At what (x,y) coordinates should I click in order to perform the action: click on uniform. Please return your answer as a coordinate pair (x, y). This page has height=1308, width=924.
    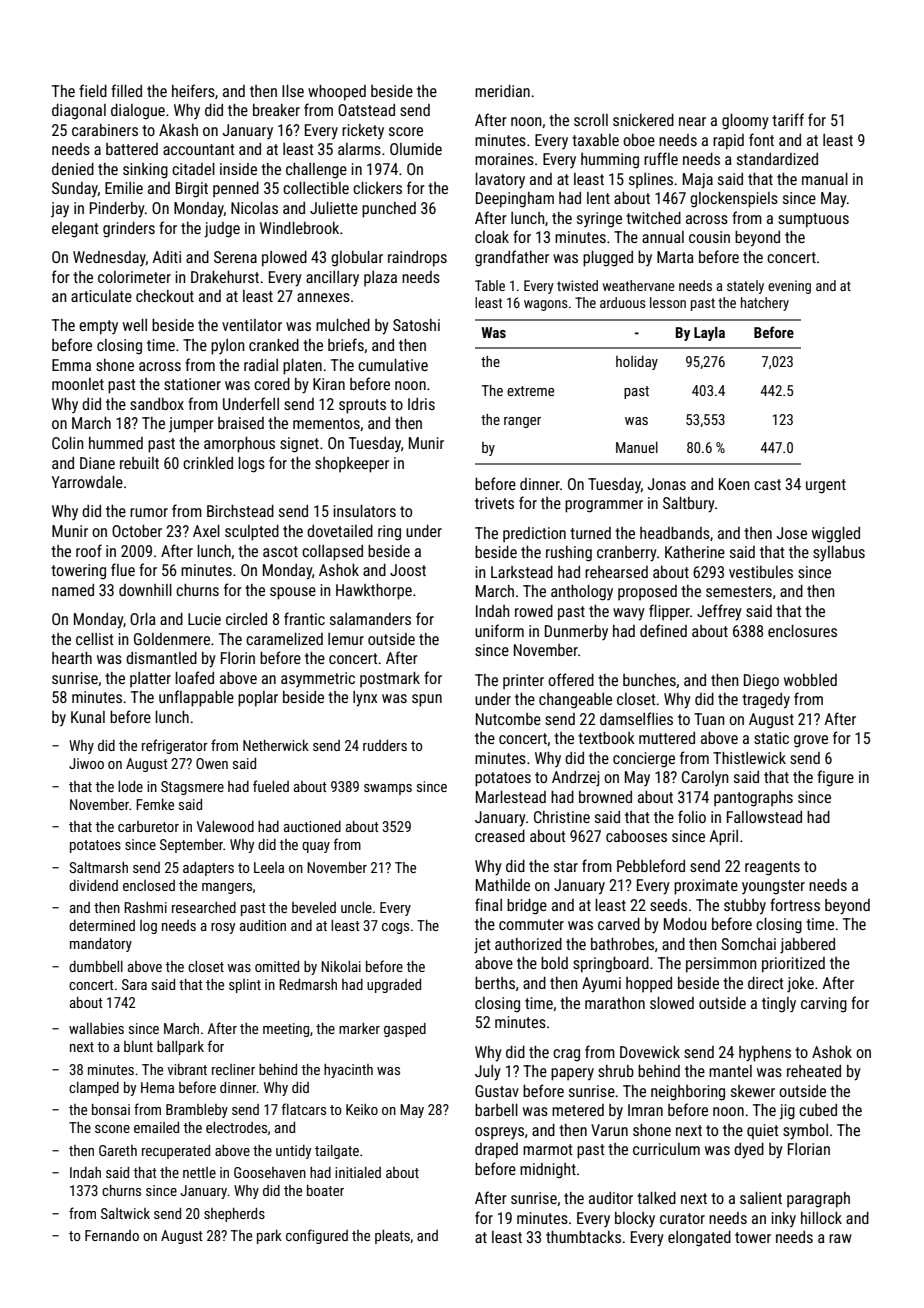
    Looking at the image, I should click on (499, 630).
